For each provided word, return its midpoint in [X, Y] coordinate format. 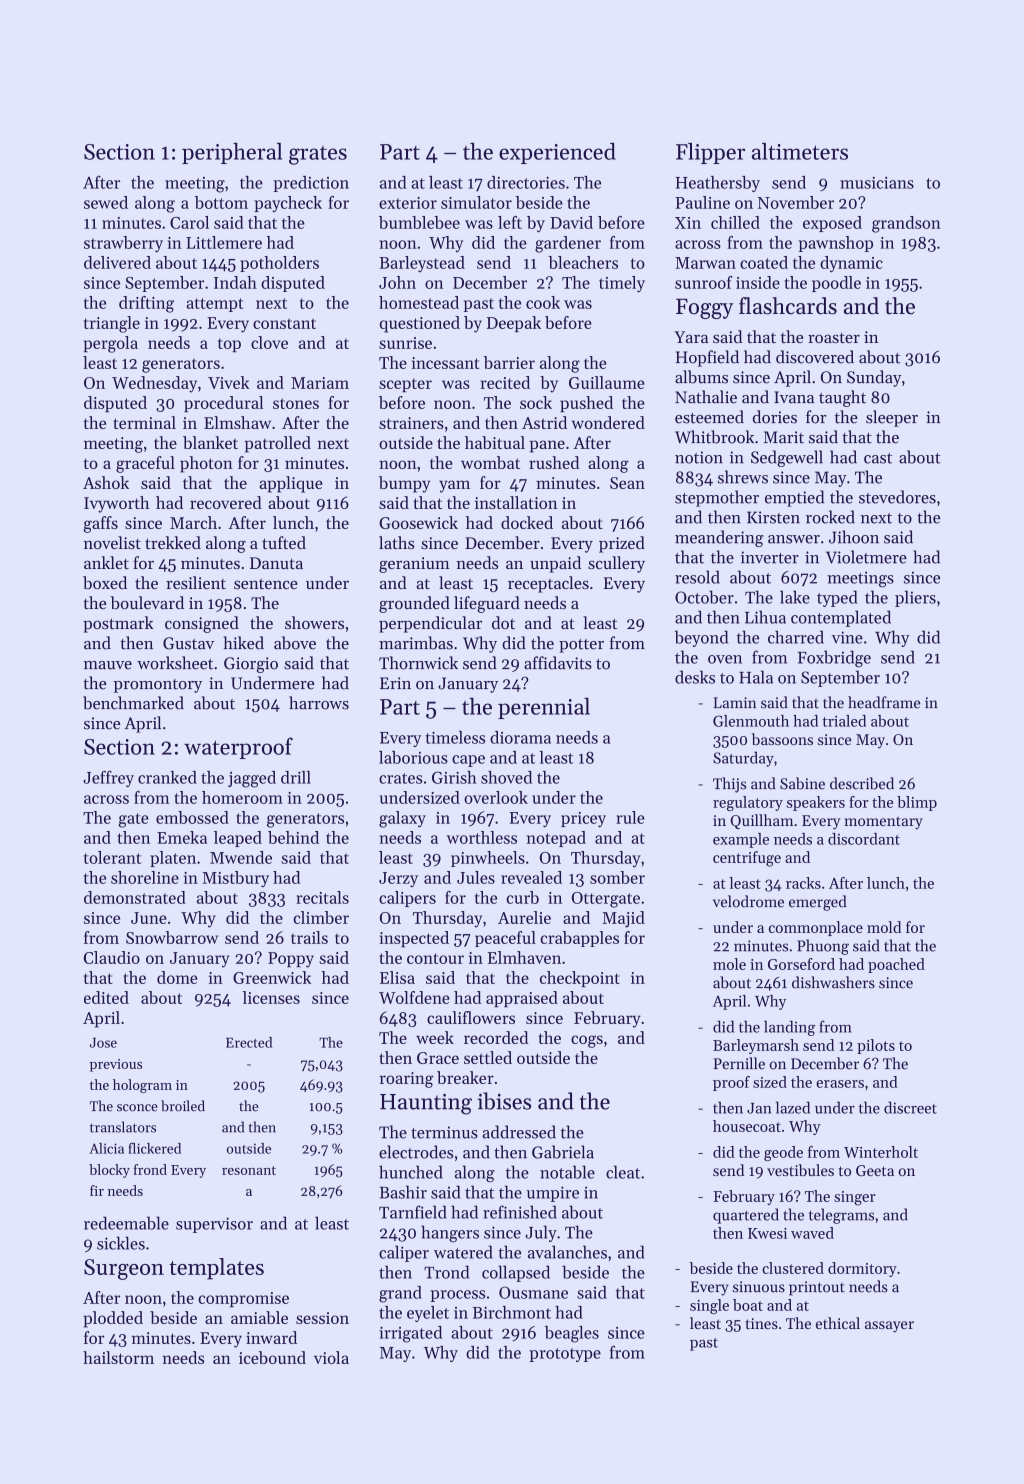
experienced [557, 153]
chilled [735, 222]
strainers [411, 423]
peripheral [232, 153]
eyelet [428, 1314]
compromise [243, 1299]
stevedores [897, 497]
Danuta [276, 563]
